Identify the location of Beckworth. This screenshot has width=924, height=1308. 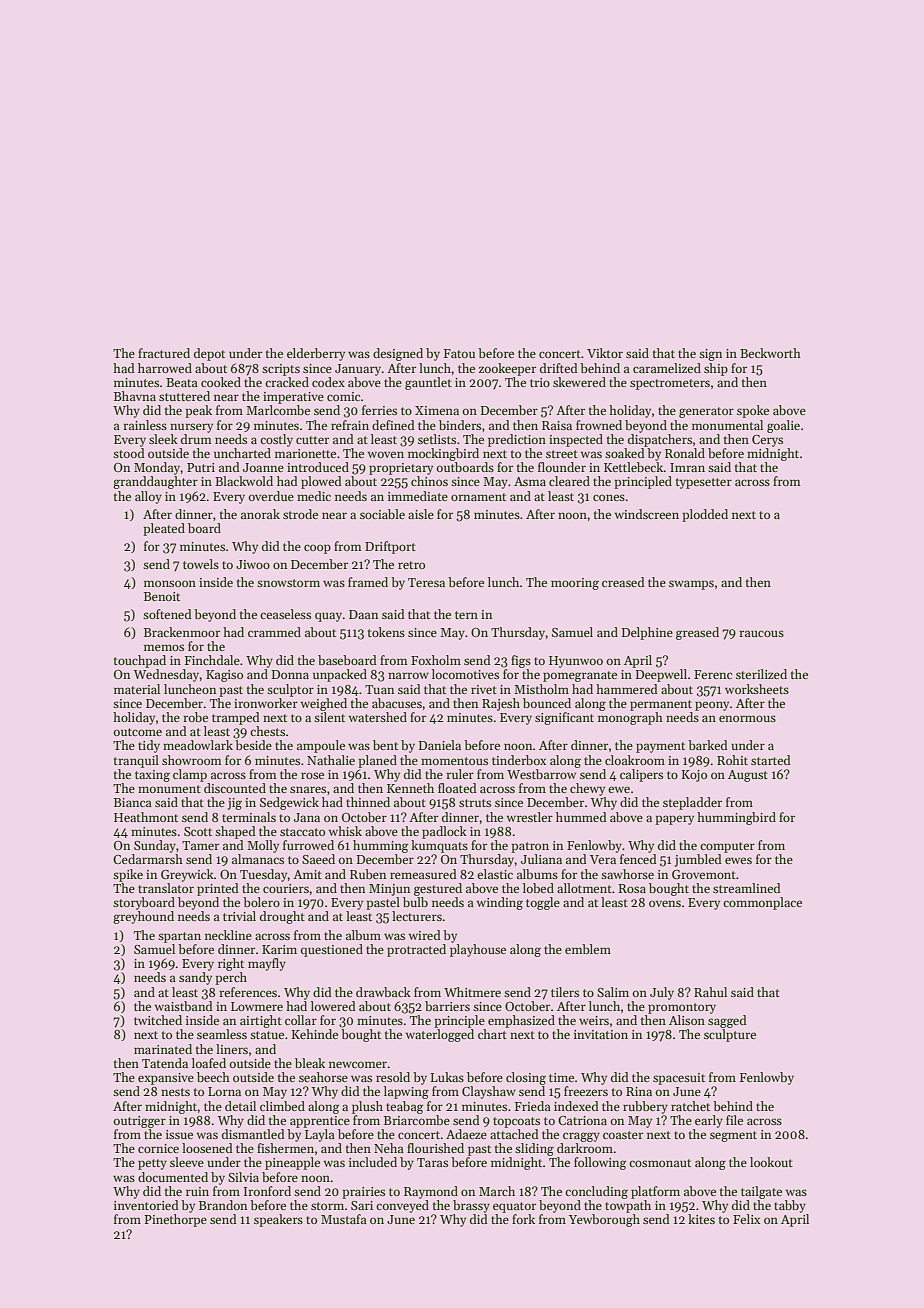
(770, 353).
